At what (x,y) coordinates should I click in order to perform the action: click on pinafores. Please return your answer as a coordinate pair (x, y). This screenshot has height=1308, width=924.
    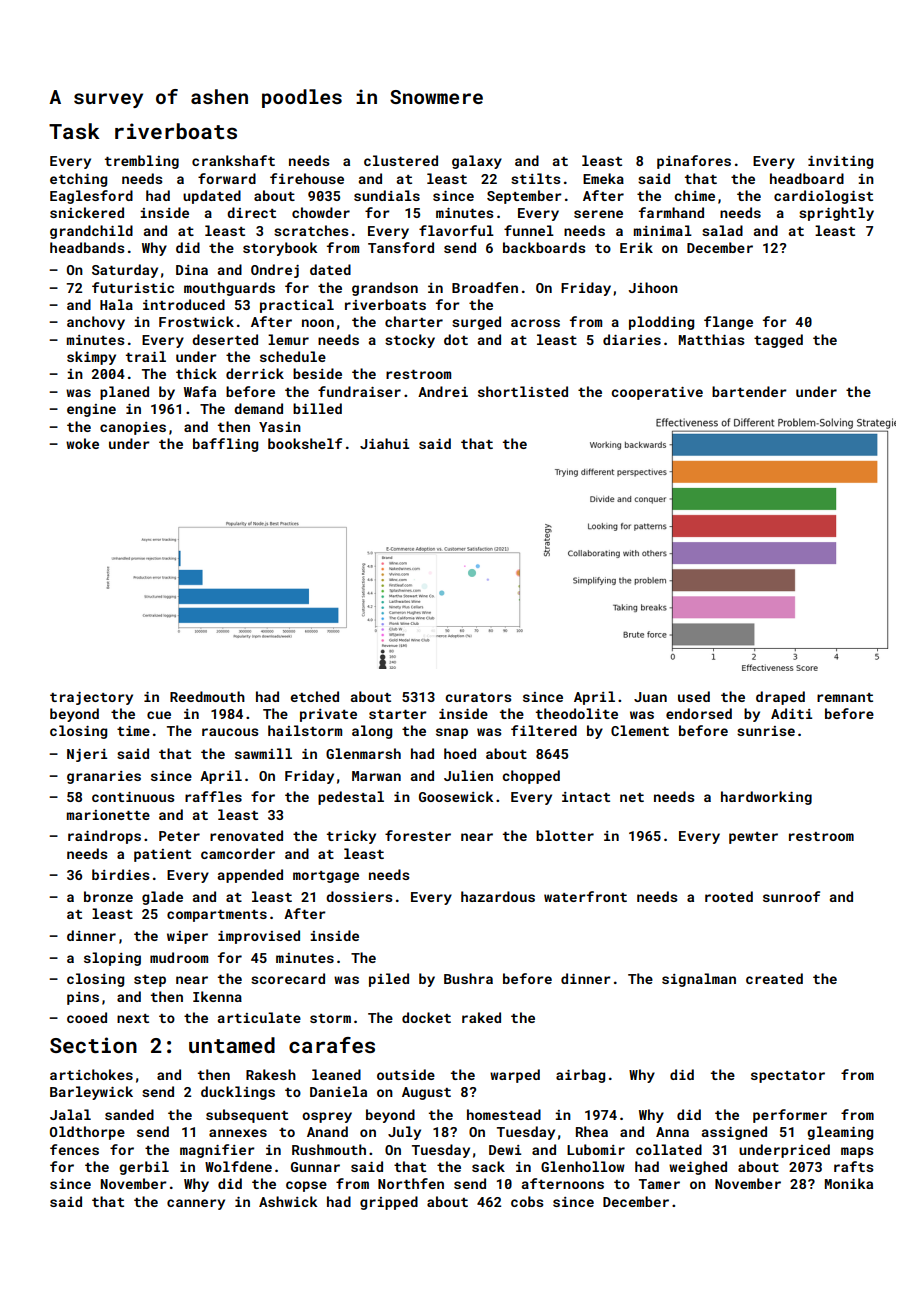
    Looking at the image, I should click on (694, 162).
